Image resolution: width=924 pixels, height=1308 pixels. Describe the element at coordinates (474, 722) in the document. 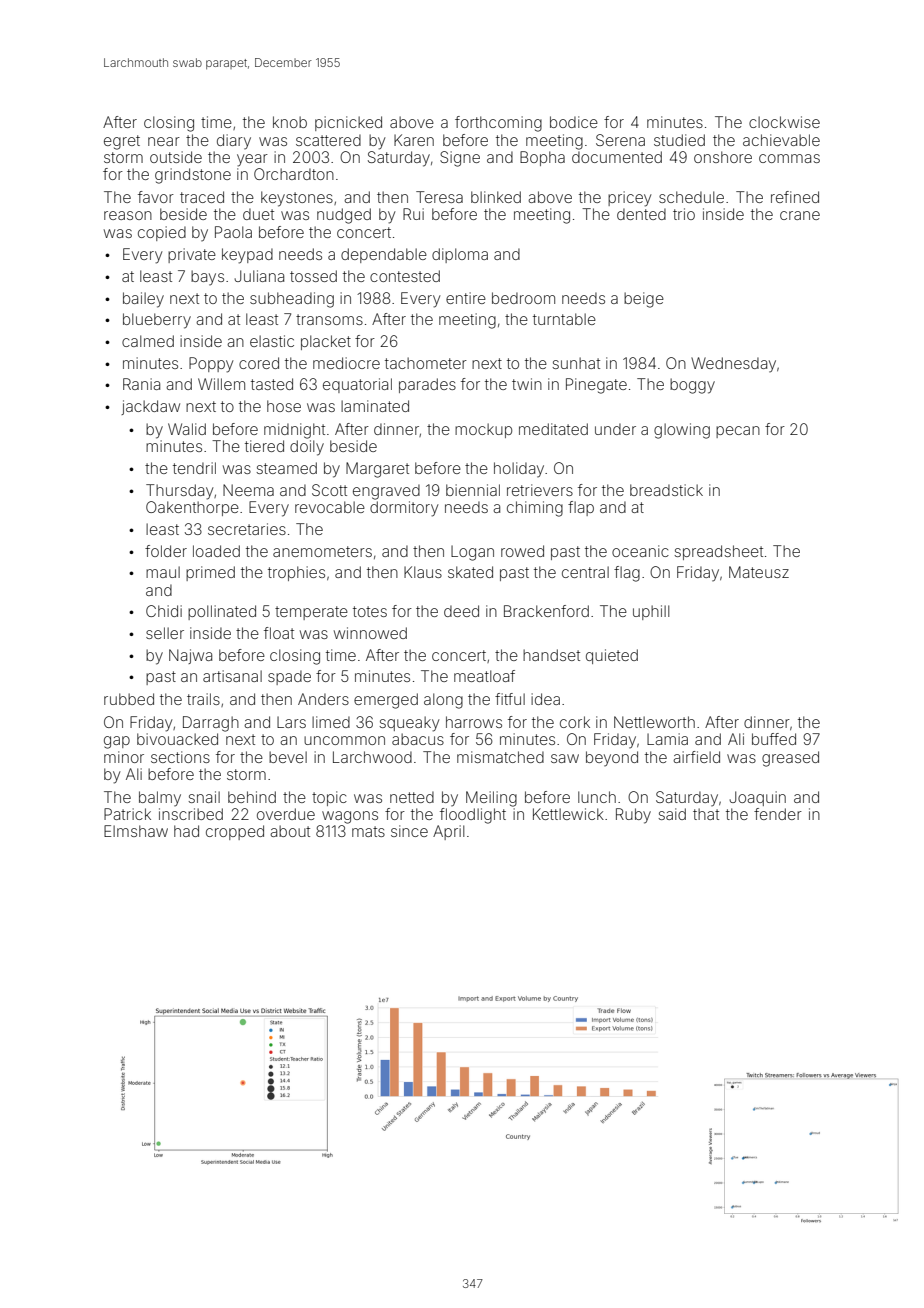

I see `harrows` at that location.
